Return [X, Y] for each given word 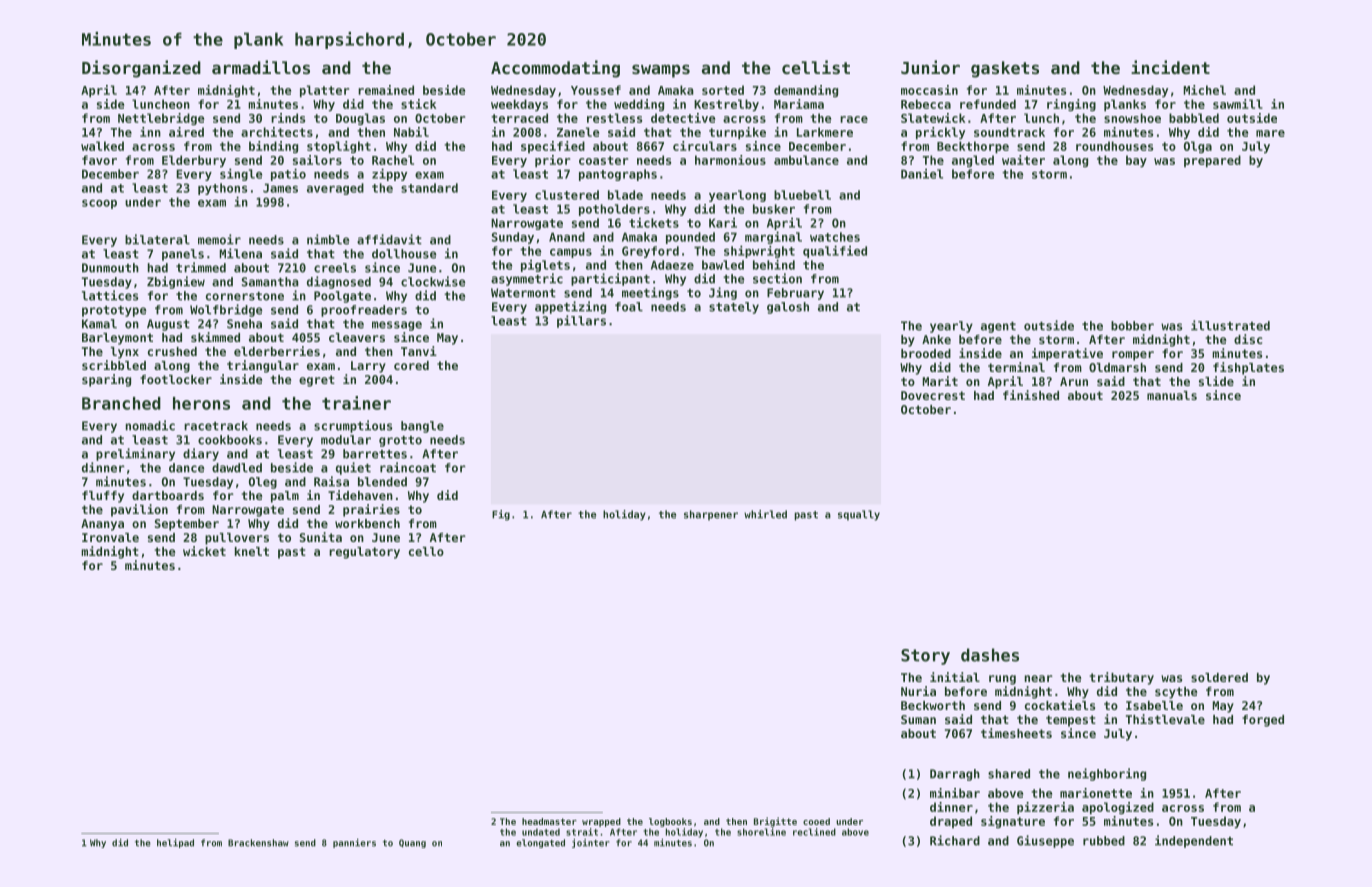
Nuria [918, 691]
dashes [990, 655]
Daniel [922, 173]
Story [925, 657]
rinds [288, 118]
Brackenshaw [258, 843]
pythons [222, 189]
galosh [788, 308]
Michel [1204, 90]
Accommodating [555, 69]
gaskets [1005, 69]
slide [1216, 381]
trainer [356, 403]
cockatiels [1060, 705]
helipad [175, 843]
